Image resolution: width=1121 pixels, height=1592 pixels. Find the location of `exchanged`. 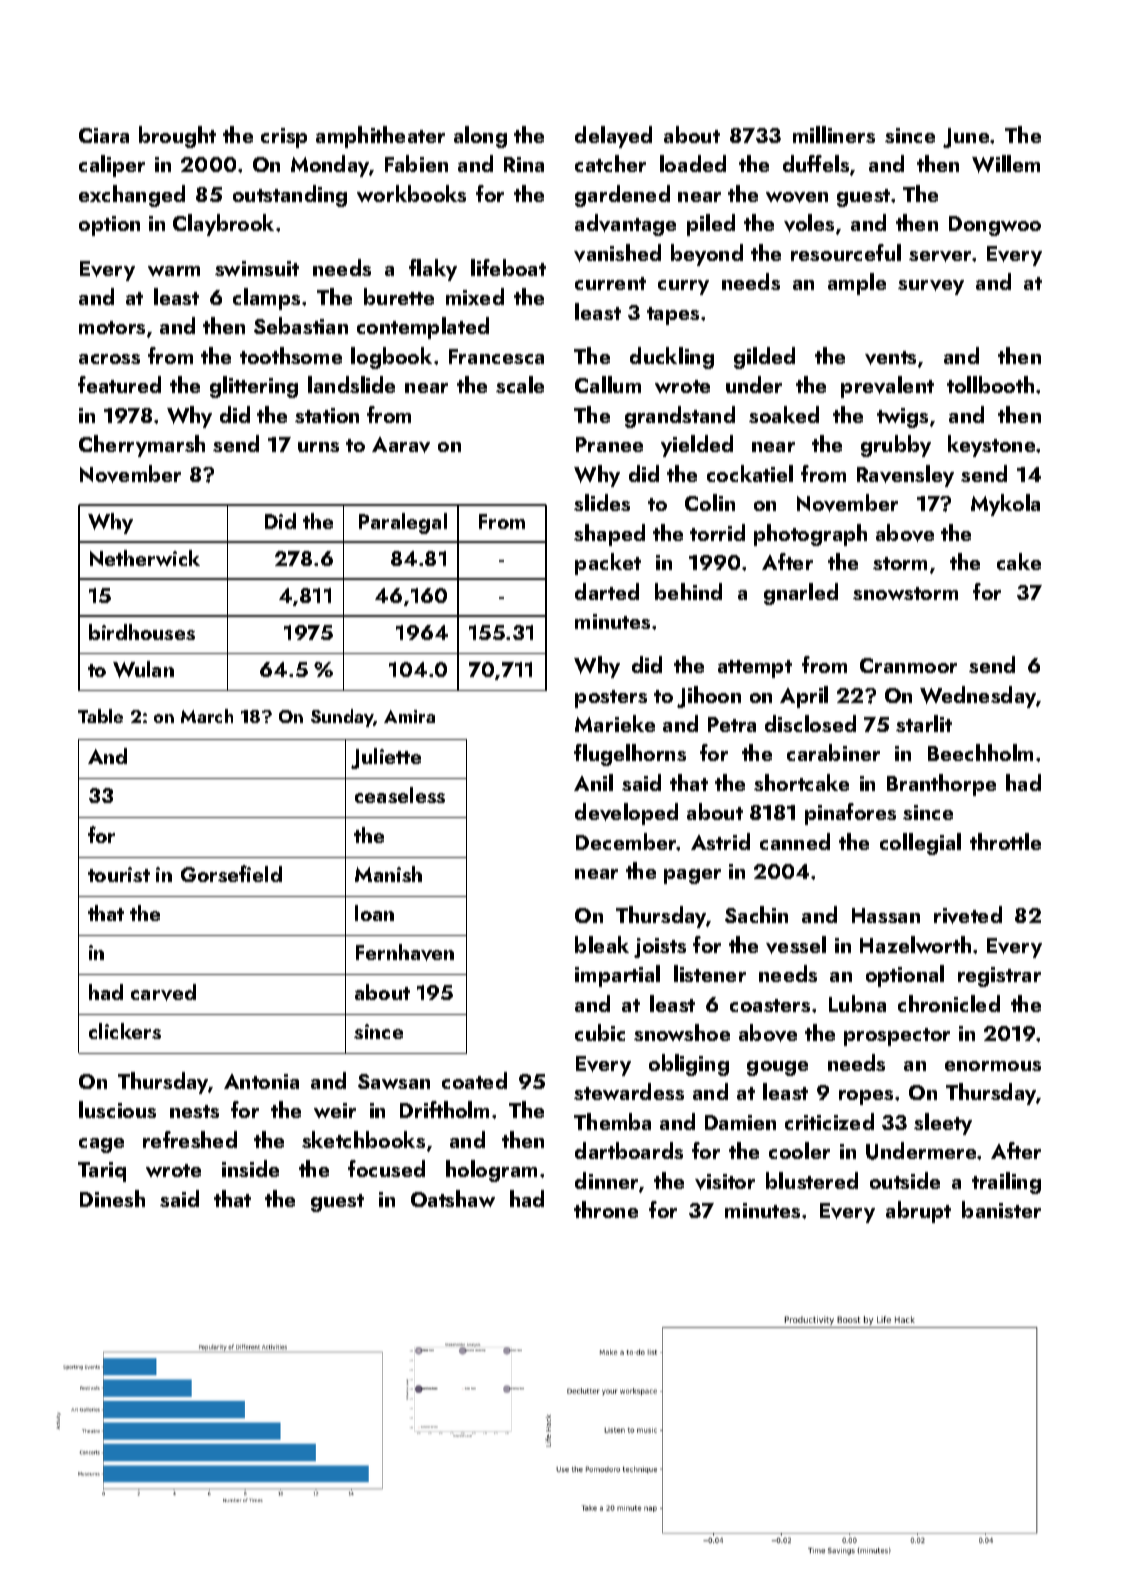

exchanged is located at coordinates (132, 196).
